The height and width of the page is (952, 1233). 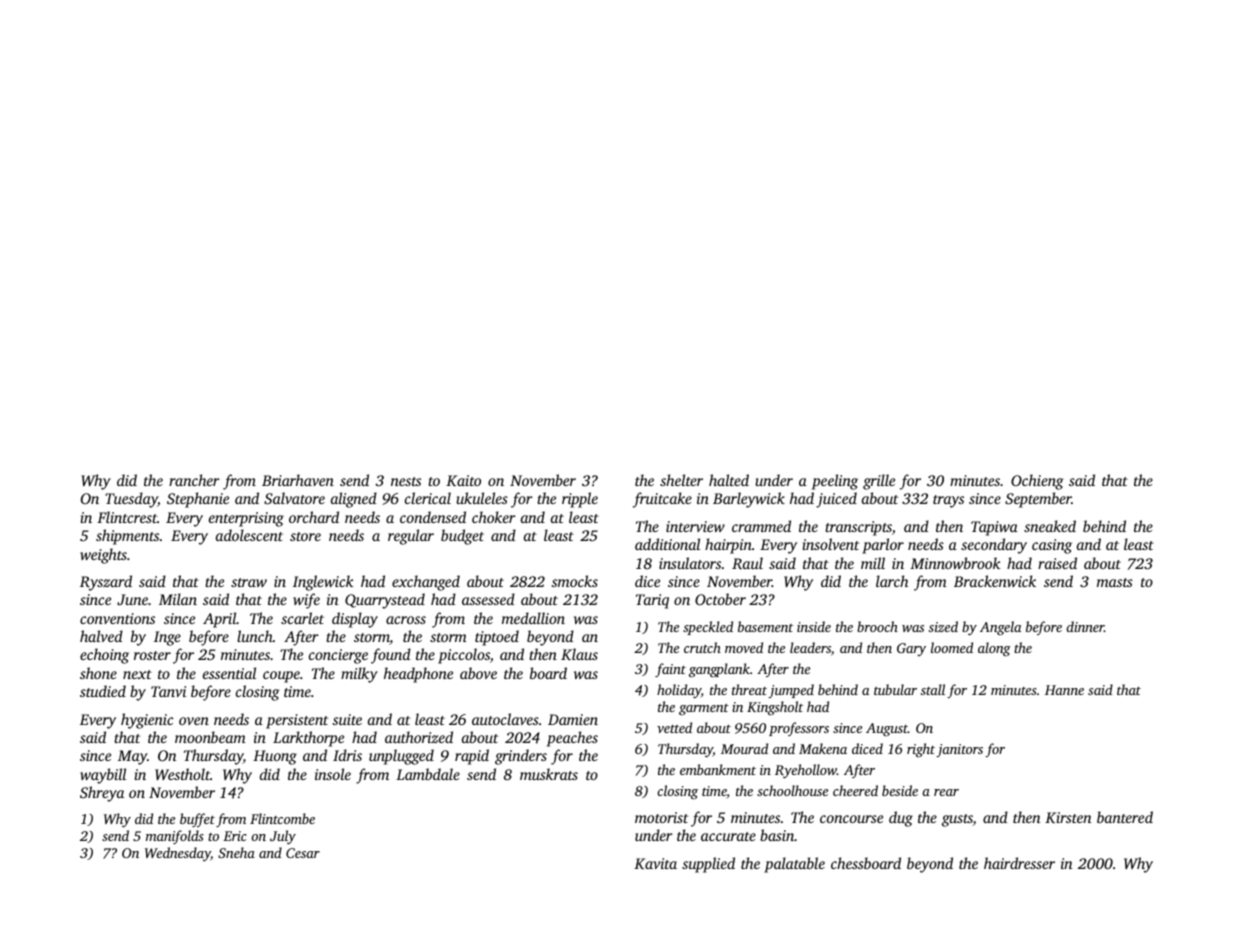 What do you see at coordinates (959, 750) in the page?
I see `janitors` at bounding box center [959, 750].
